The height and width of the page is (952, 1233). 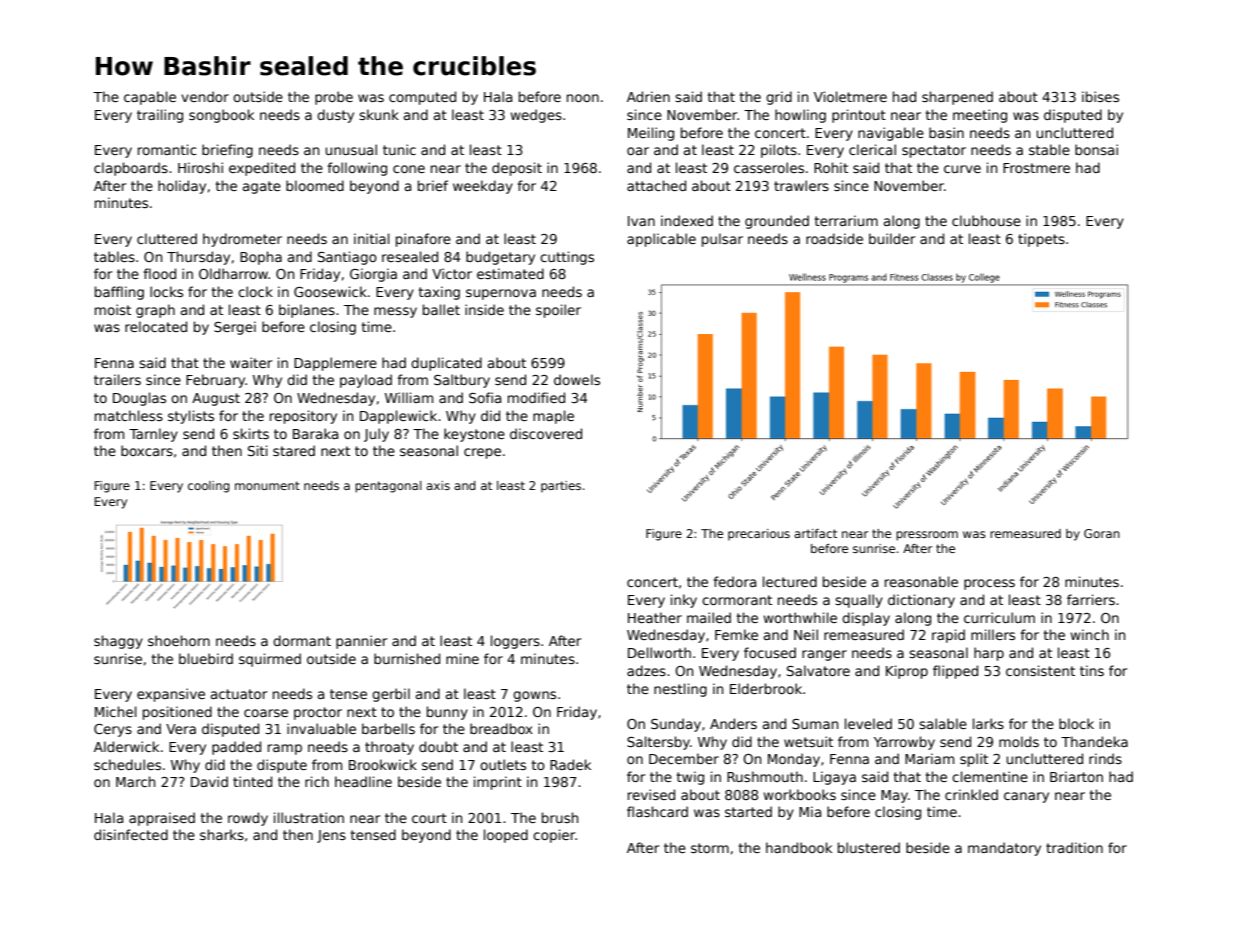 What do you see at coordinates (929, 758) in the page?
I see `Mariam` at bounding box center [929, 758].
